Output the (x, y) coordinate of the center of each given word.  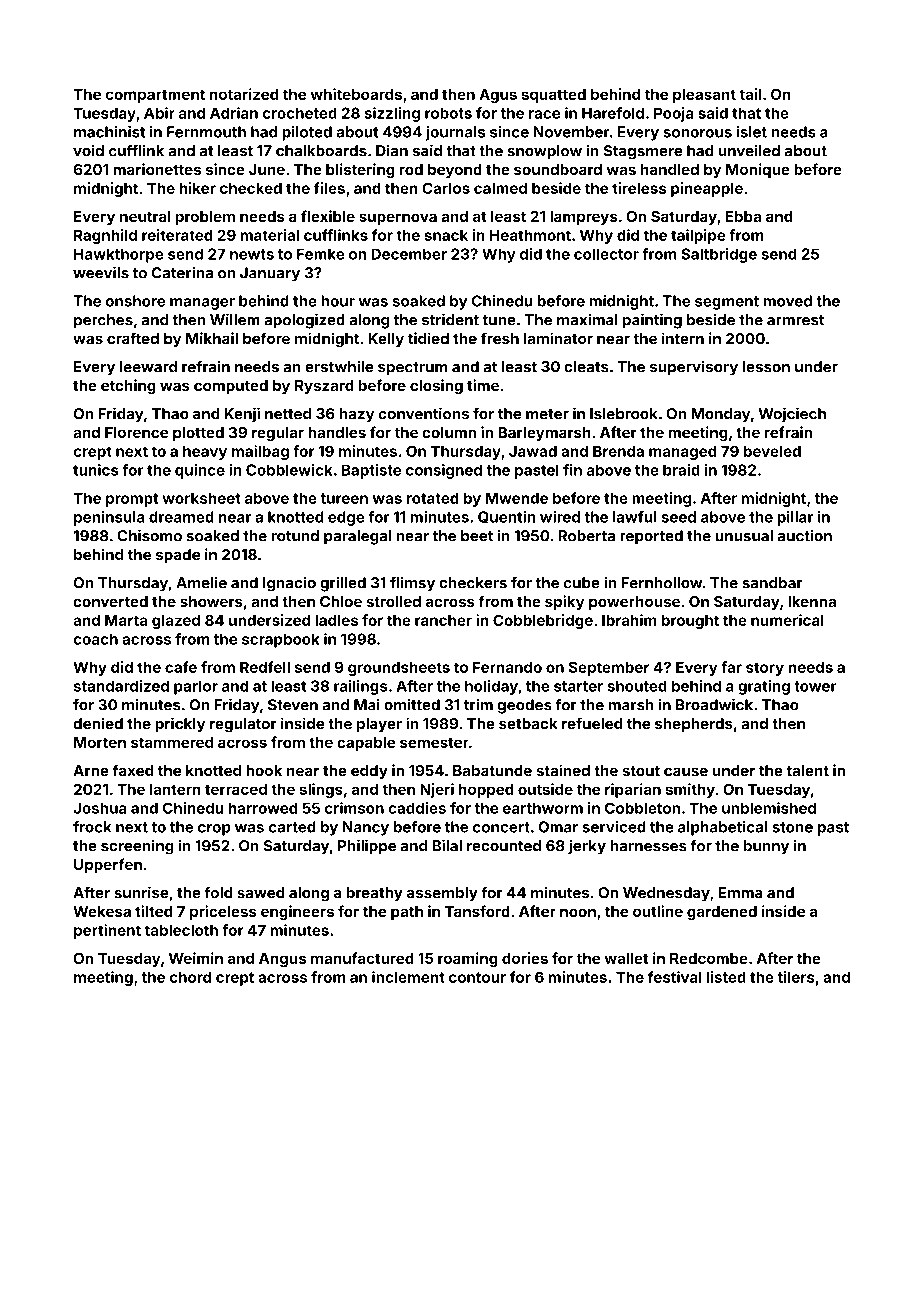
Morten (100, 742)
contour (477, 977)
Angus (282, 960)
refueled (592, 723)
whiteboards (356, 94)
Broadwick (714, 704)
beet (477, 536)
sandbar (772, 583)
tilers (796, 977)
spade (178, 556)
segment (727, 303)
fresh (500, 338)
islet (752, 132)
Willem (235, 319)
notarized (244, 94)
